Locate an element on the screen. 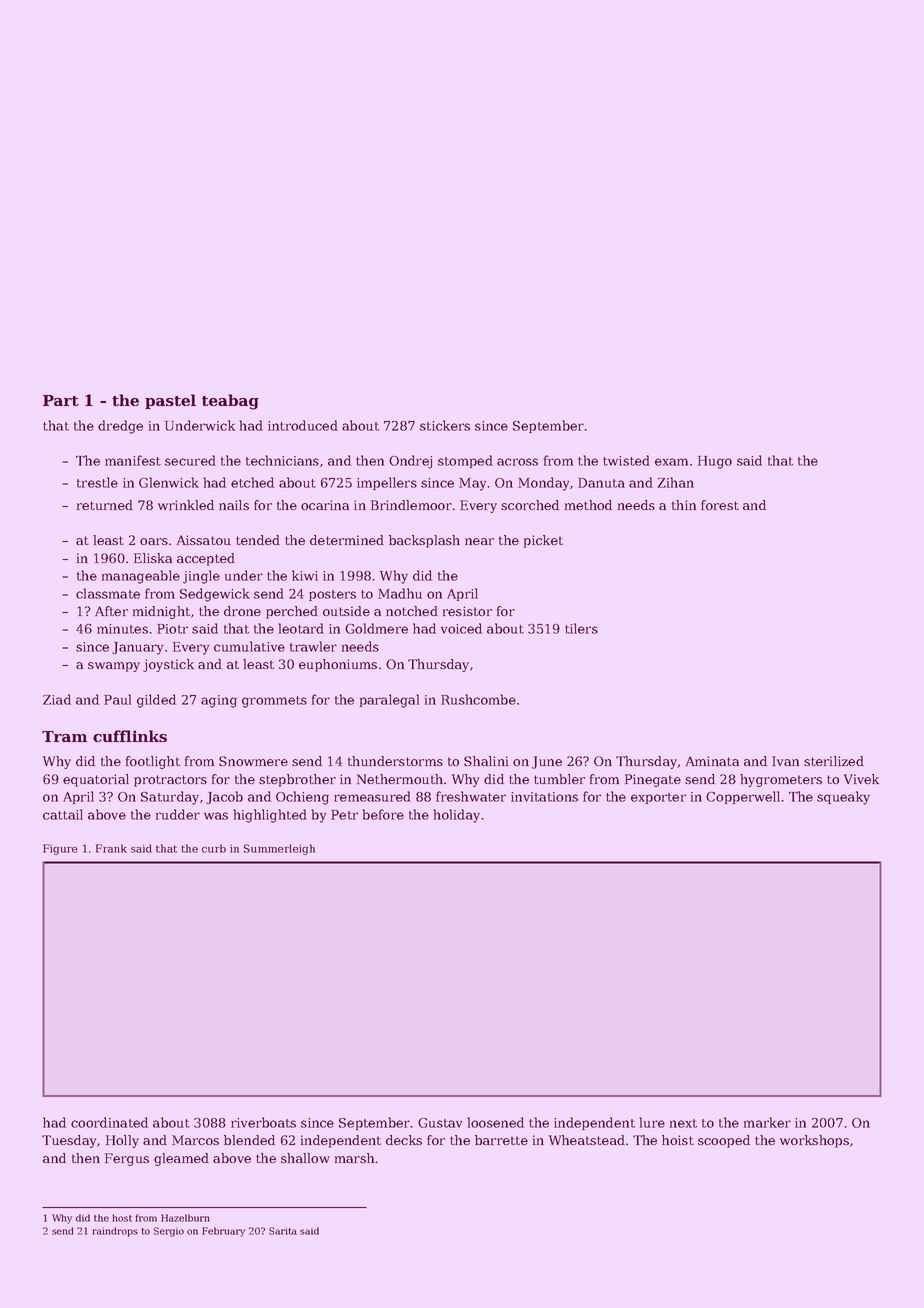 The image size is (924, 1308). next is located at coordinates (683, 1123).
